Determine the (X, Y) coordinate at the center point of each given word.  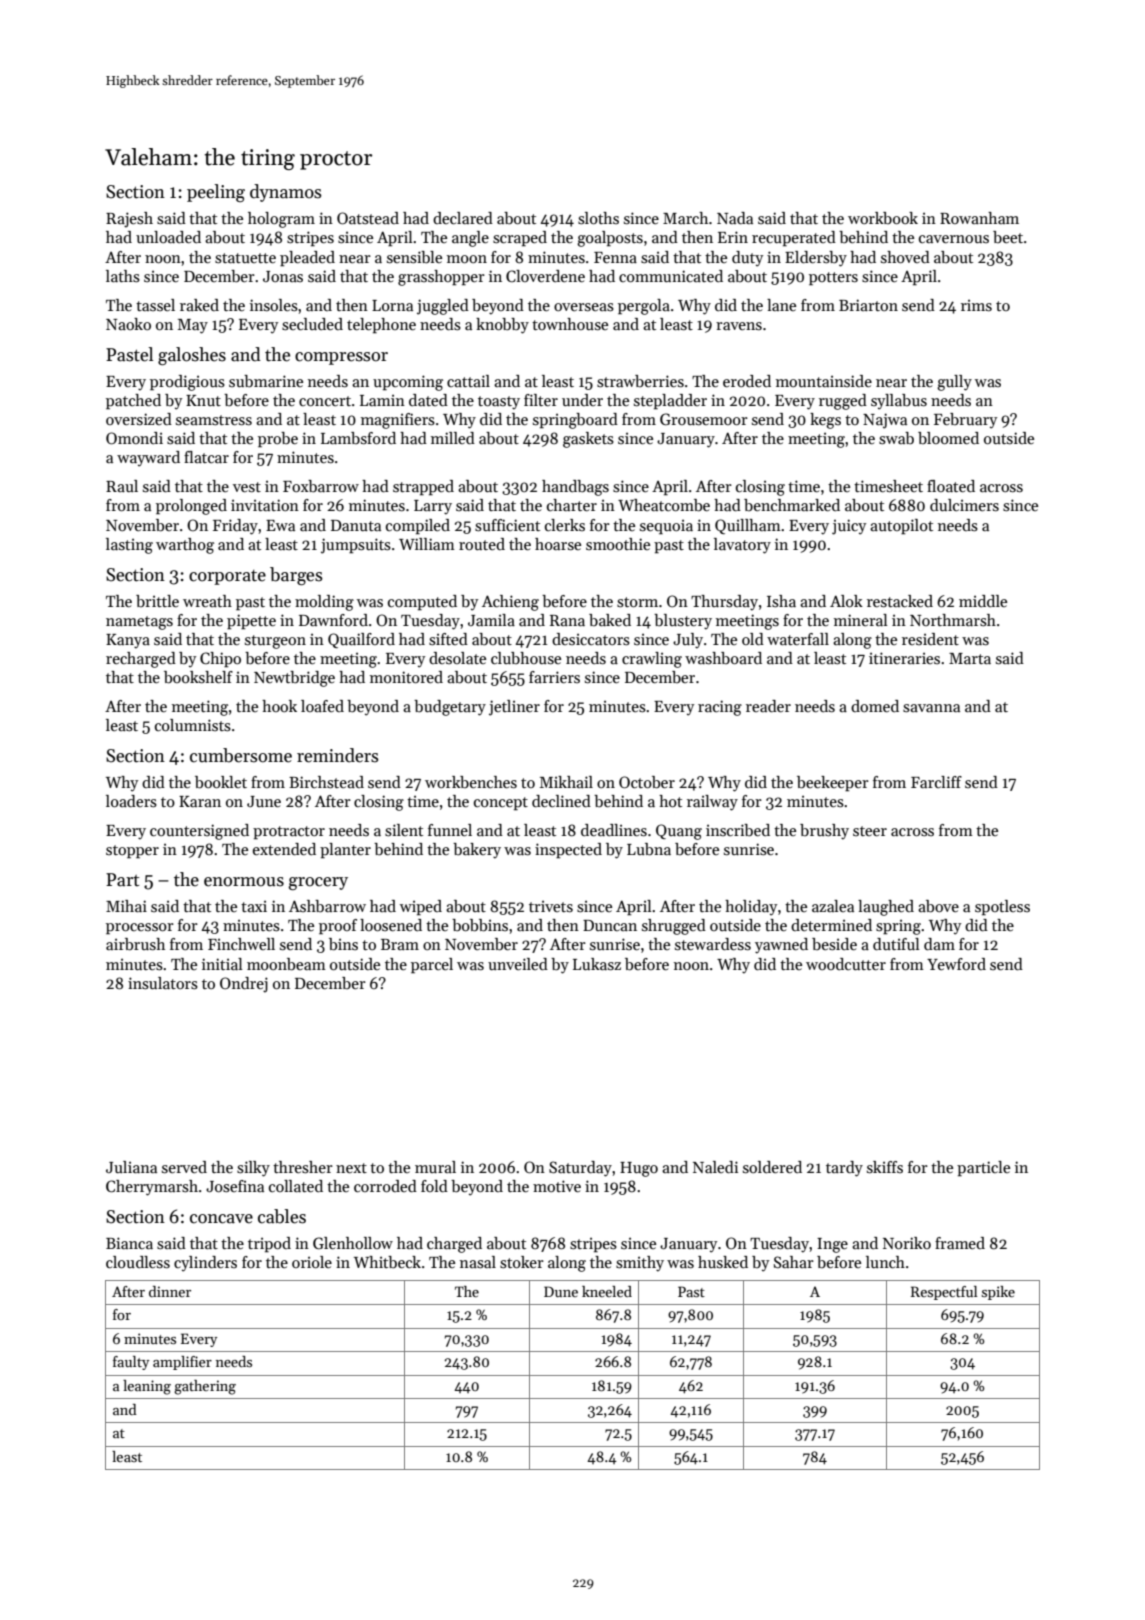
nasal (478, 1262)
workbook (883, 218)
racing (720, 708)
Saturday (580, 1169)
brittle (157, 601)
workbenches (471, 782)
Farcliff (936, 782)
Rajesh (129, 220)
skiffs (885, 1167)
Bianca (129, 1243)
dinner (170, 1291)
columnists (193, 725)
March (685, 218)
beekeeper (833, 784)
